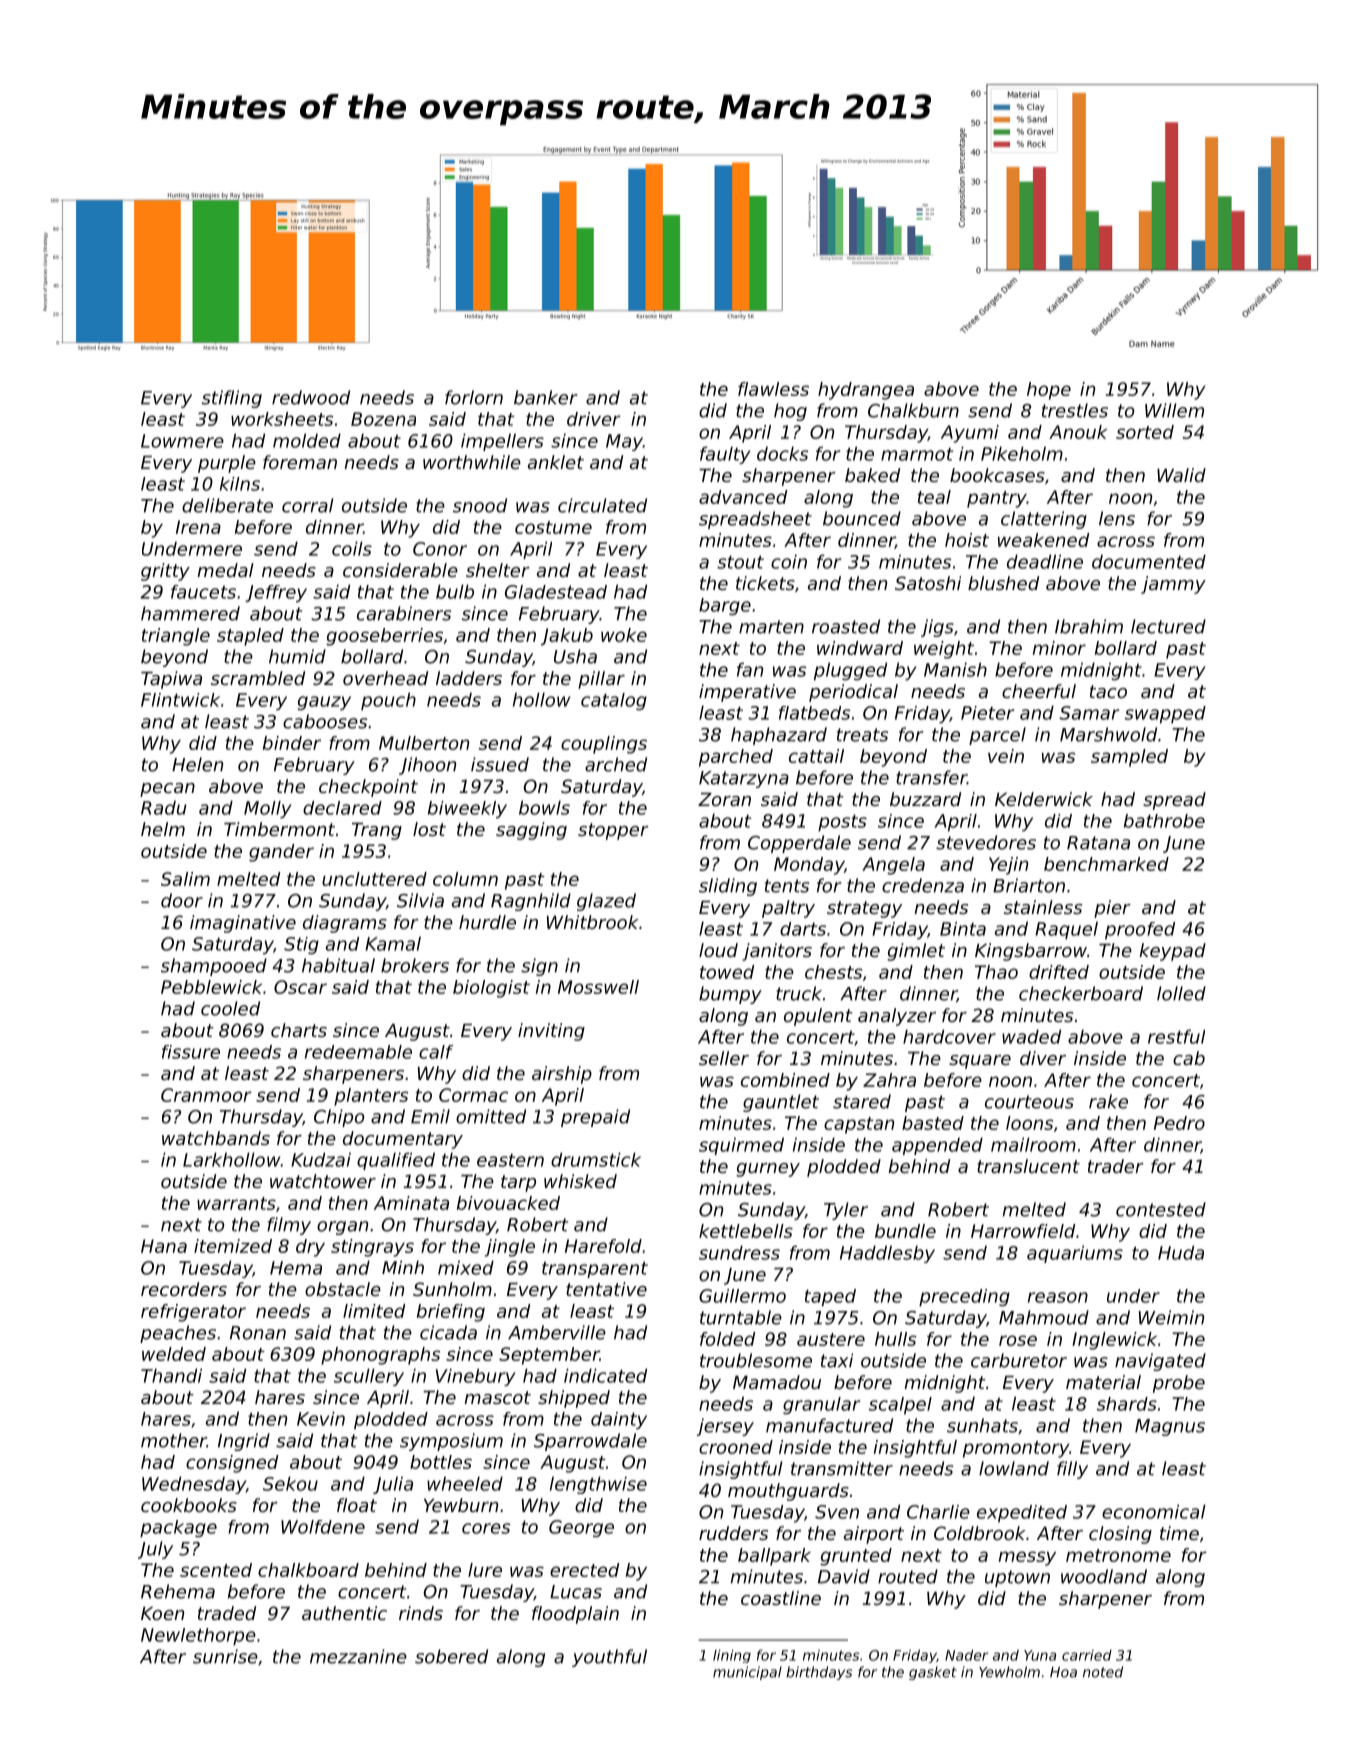 The height and width of the screenshot is (1742, 1346). Describe the element at coordinates (174, 1440) in the screenshot. I see `mother` at that location.
